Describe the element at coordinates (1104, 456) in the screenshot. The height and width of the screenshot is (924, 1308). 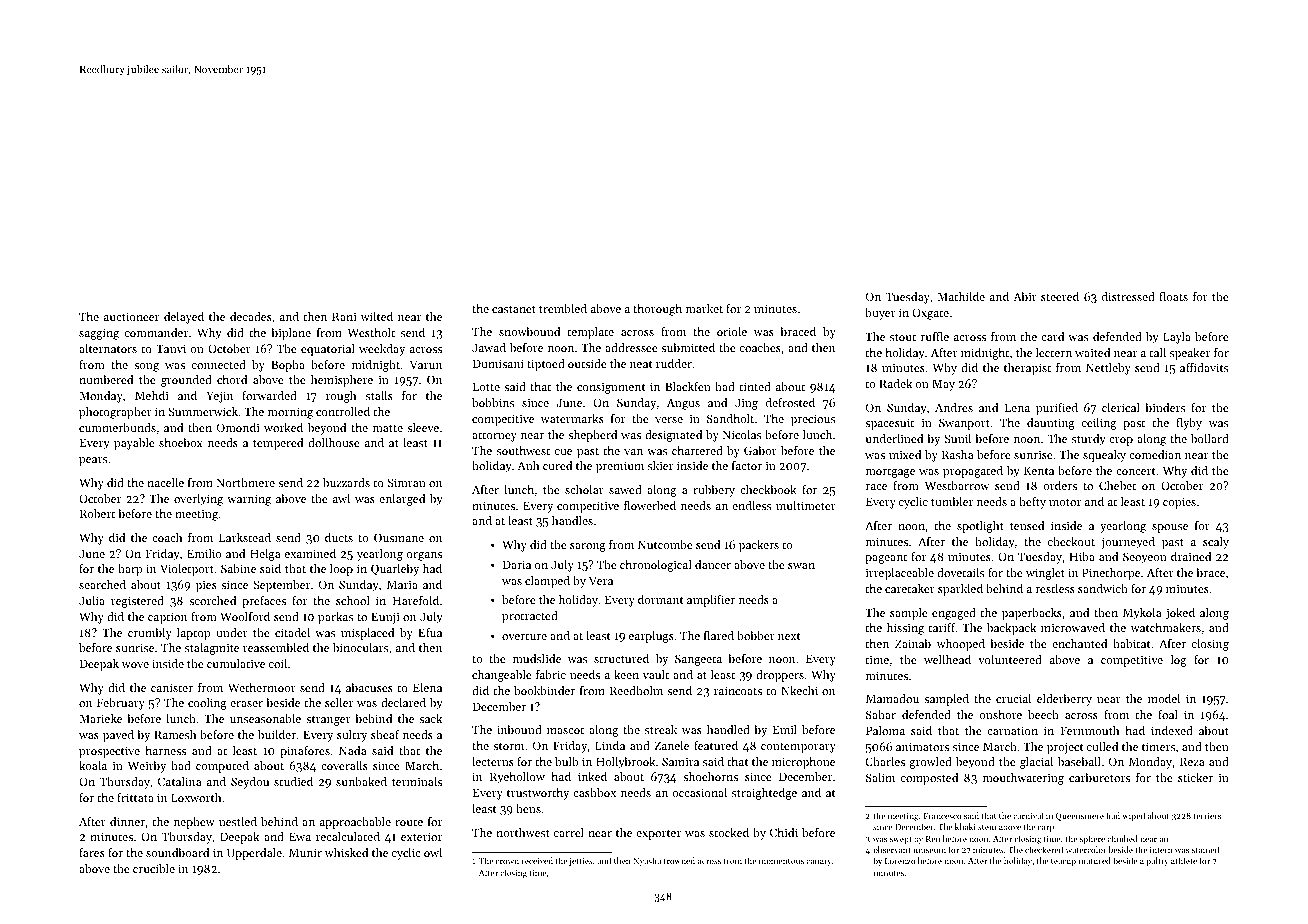
I see `squeaky` at that location.
